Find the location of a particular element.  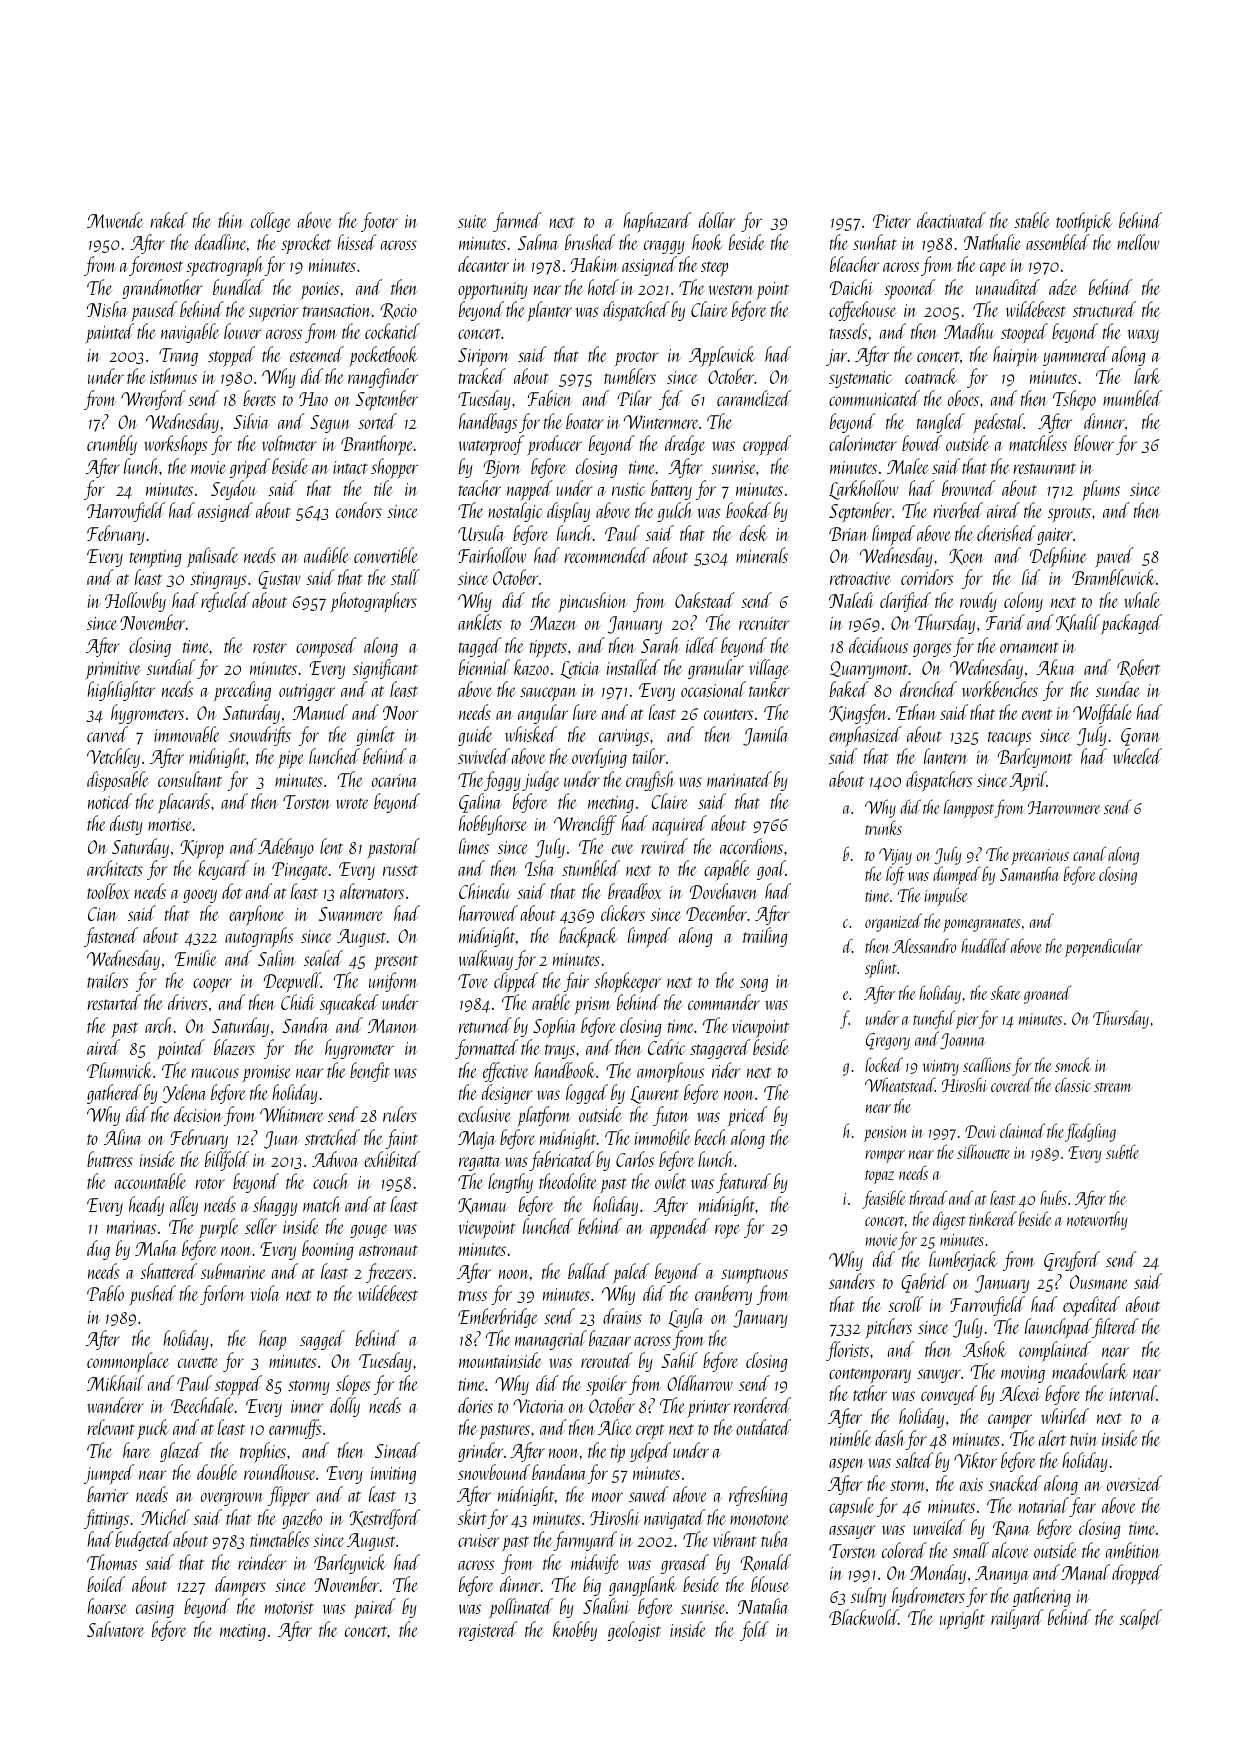

shaggy is located at coordinates (275, 1206).
